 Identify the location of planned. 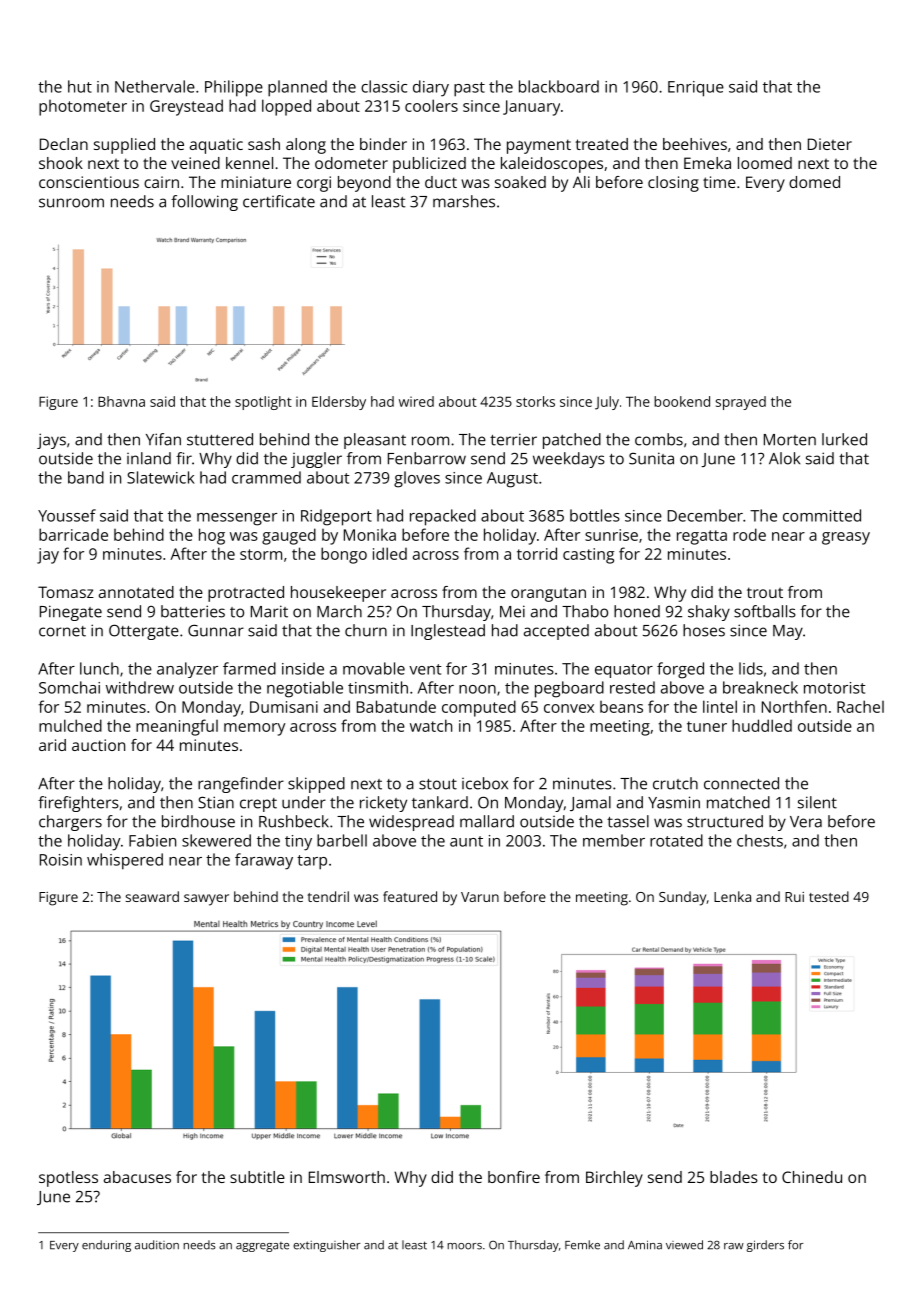
(297, 88).
